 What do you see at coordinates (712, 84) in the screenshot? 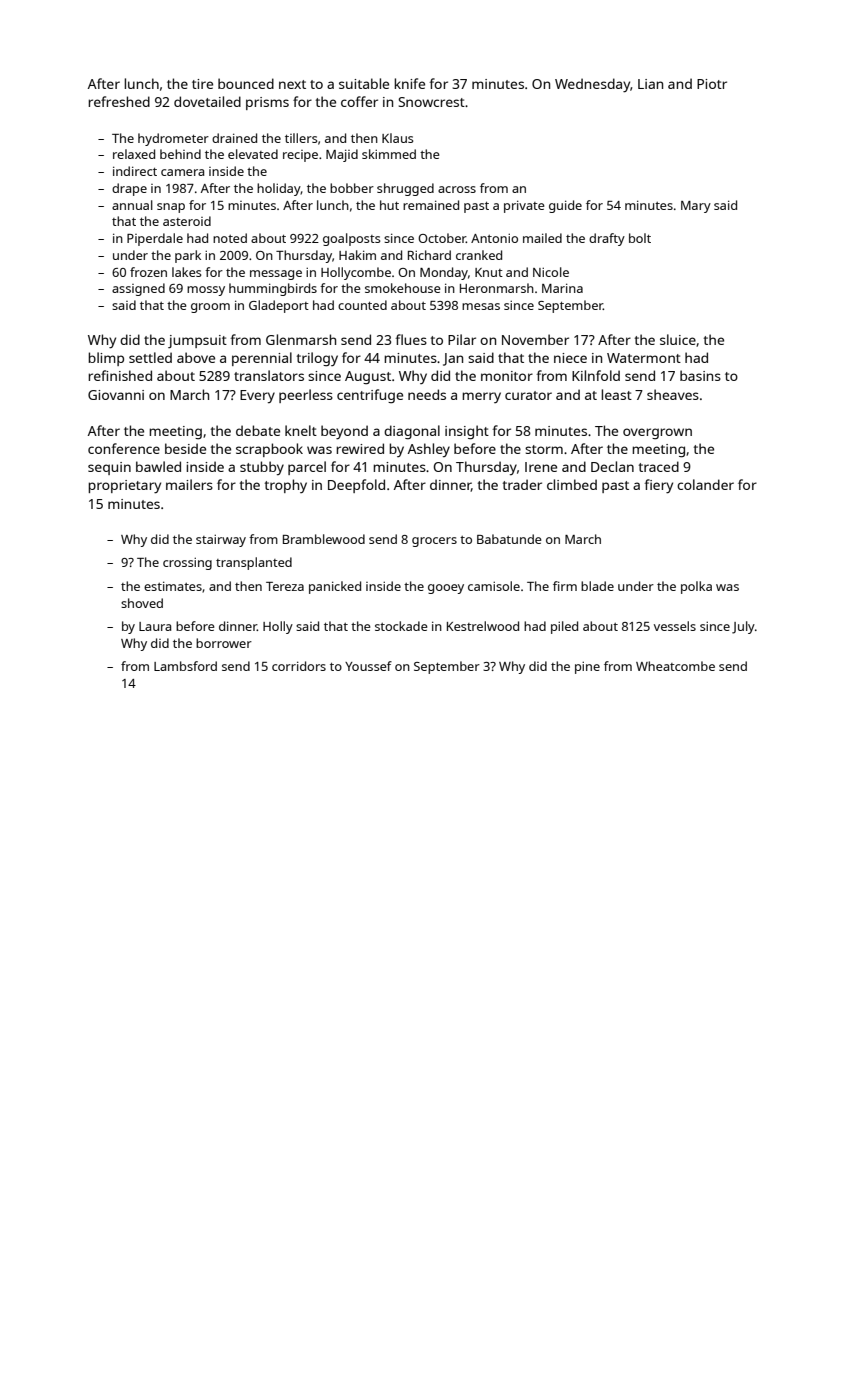
I see `Piotr` at bounding box center [712, 84].
